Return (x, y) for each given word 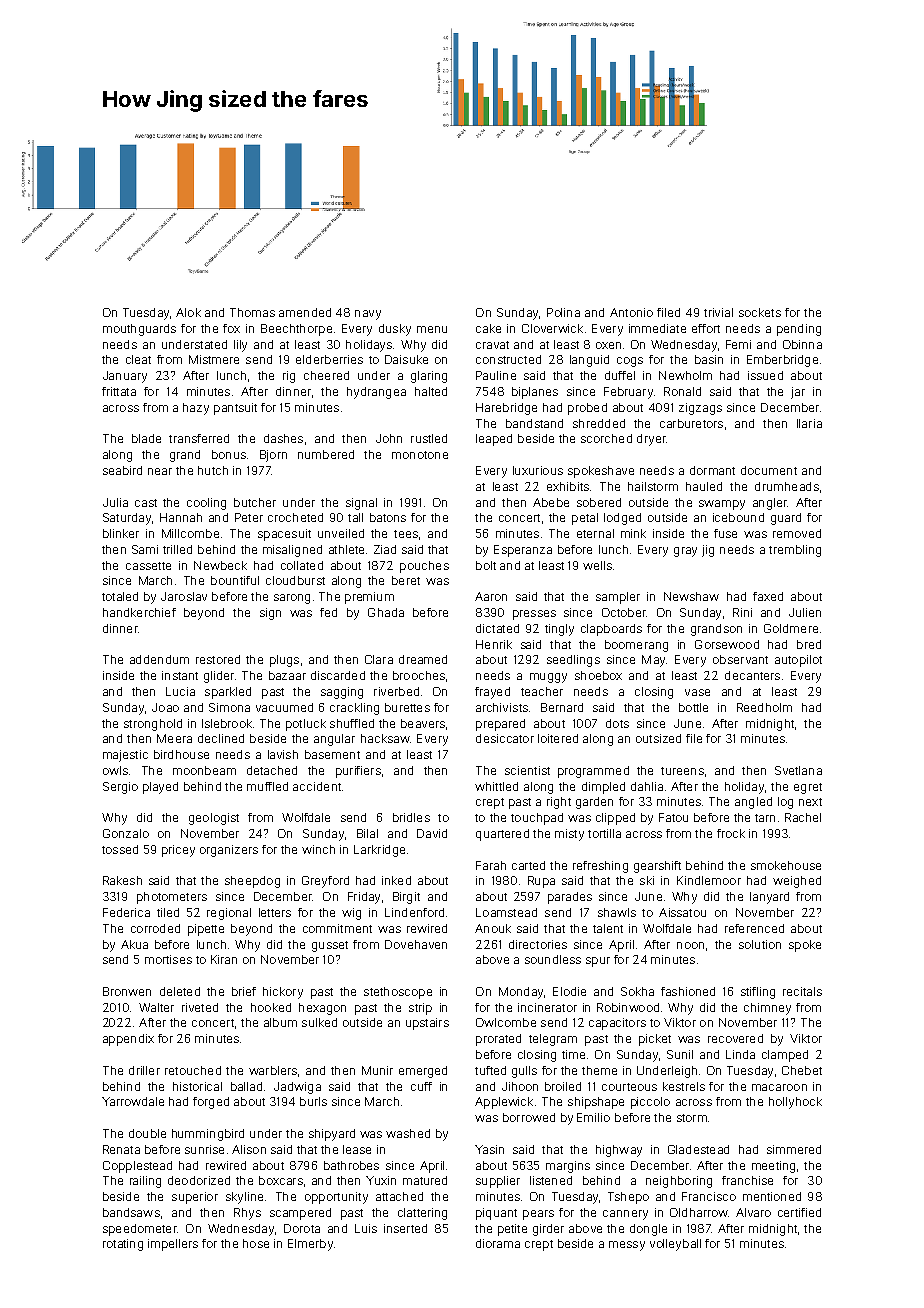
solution (760, 944)
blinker (121, 533)
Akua (134, 944)
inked (396, 880)
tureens (682, 771)
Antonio (631, 312)
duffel (620, 375)
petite (512, 1230)
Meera (174, 738)
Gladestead (698, 1149)
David (432, 833)
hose (256, 1243)
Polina (563, 312)
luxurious (538, 470)
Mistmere (214, 359)
